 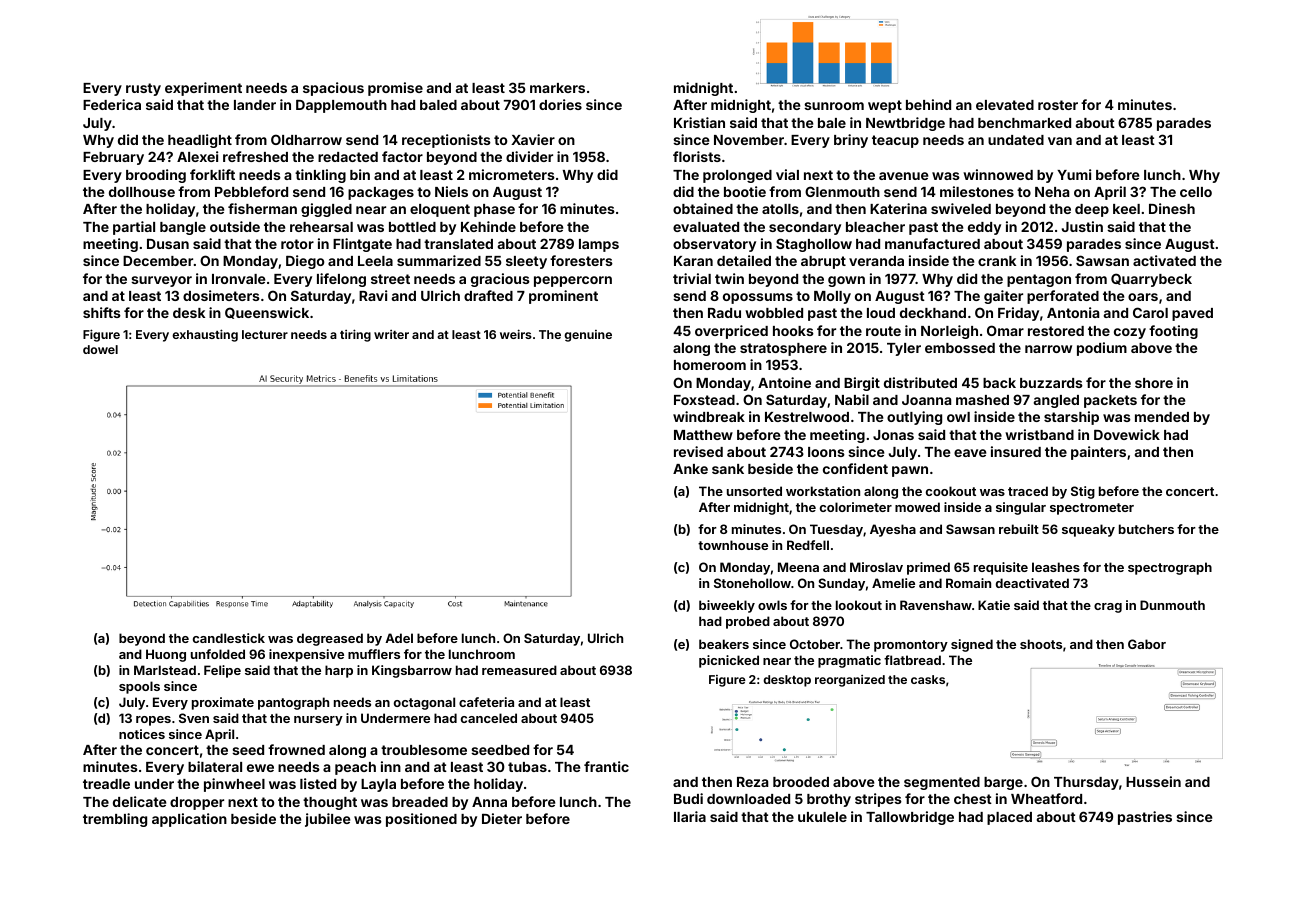 What do you see at coordinates (698, 451) in the document?
I see `revised` at bounding box center [698, 451].
